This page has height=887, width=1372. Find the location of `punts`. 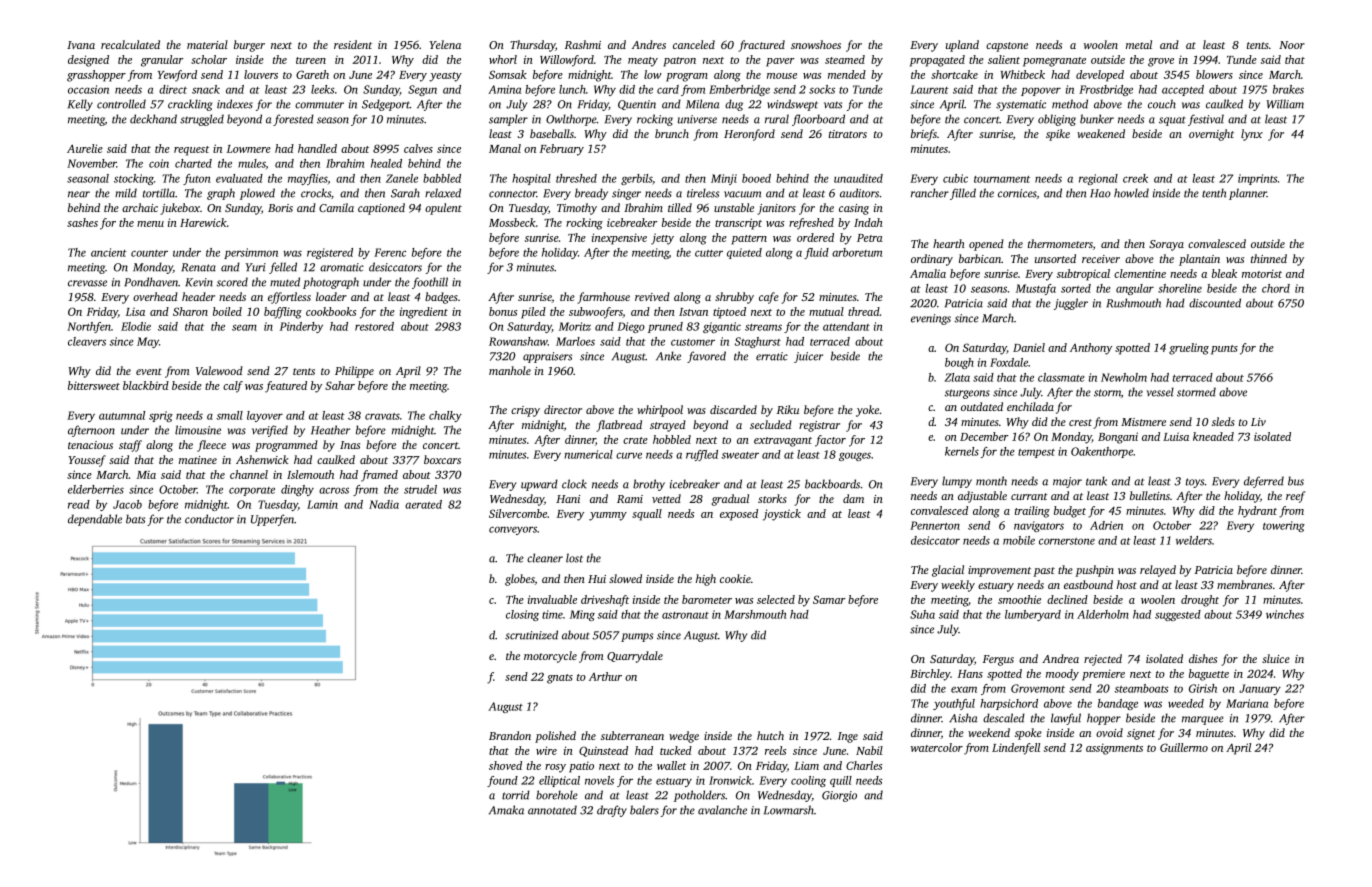

punts is located at coordinates (1224, 350).
